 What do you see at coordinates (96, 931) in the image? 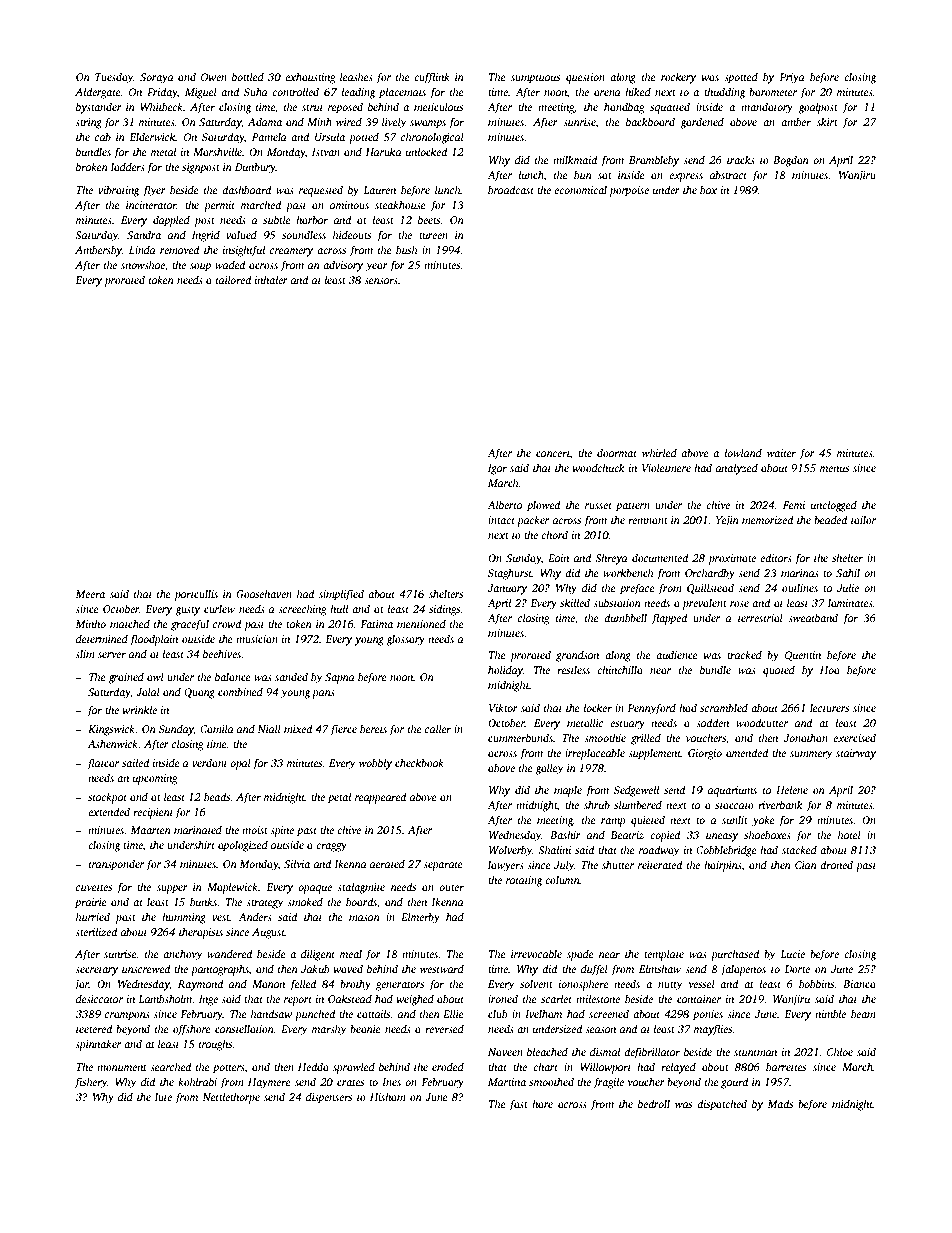
I see `sterilized` at bounding box center [96, 931].
